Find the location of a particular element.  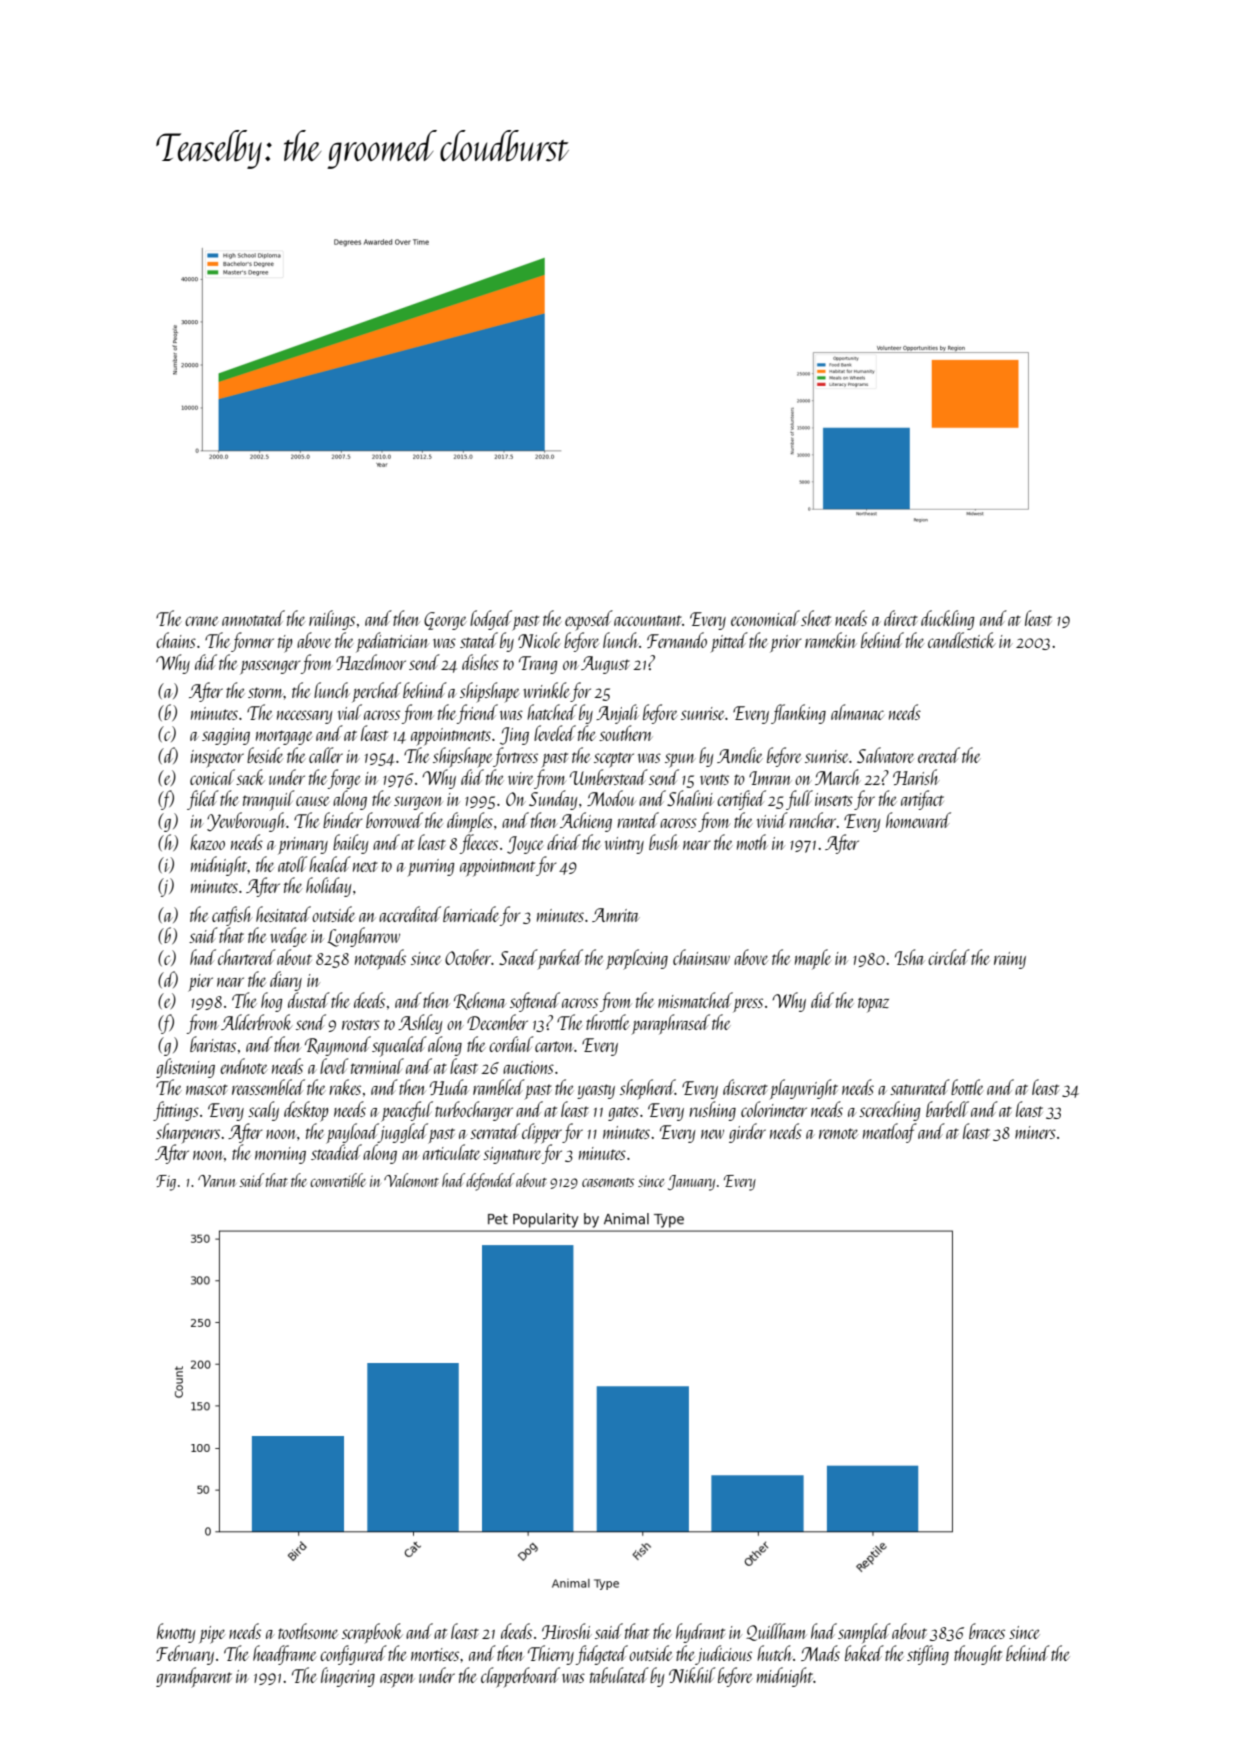

railings is located at coordinates (332, 620).
